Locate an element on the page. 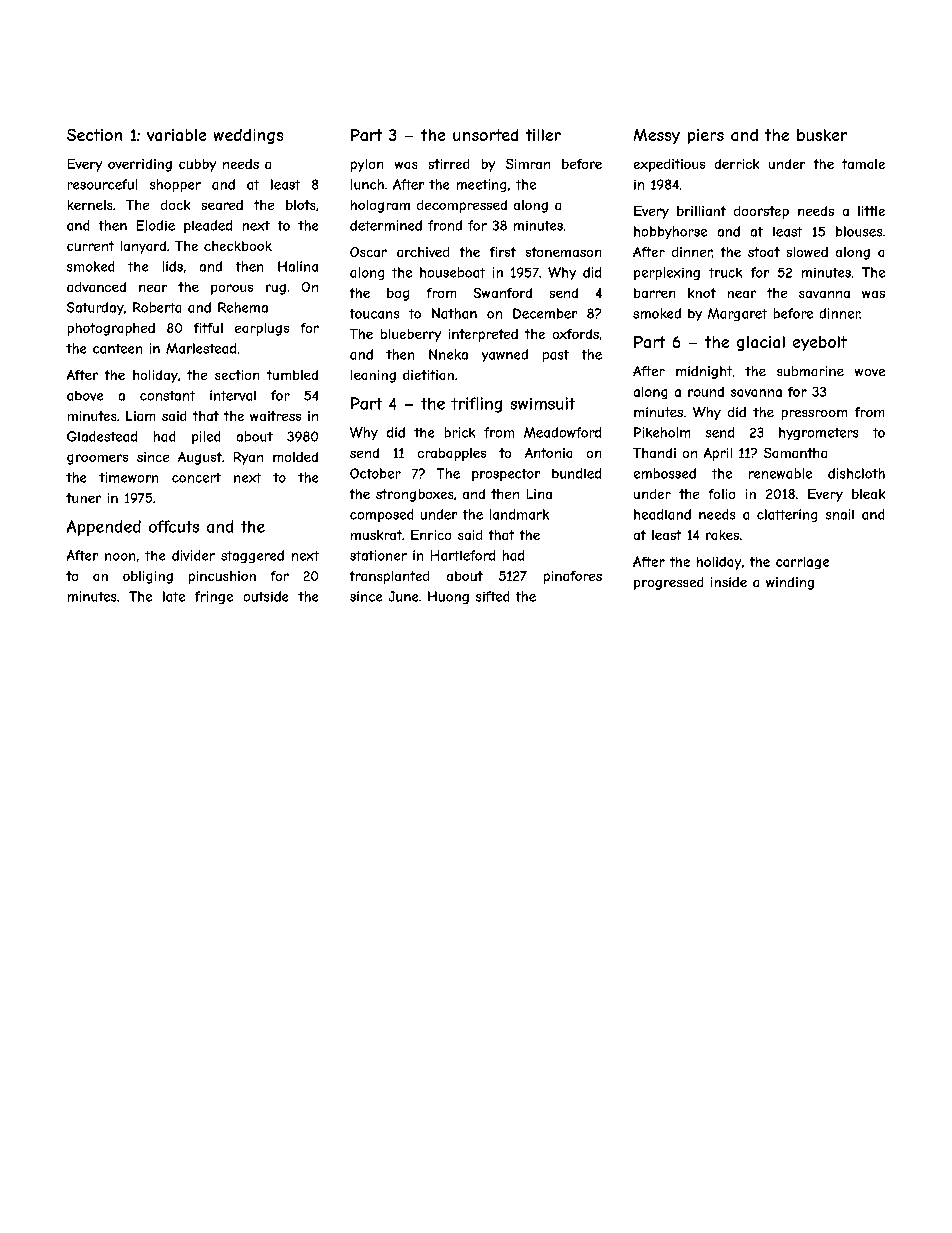  pinafores is located at coordinates (573, 577).
